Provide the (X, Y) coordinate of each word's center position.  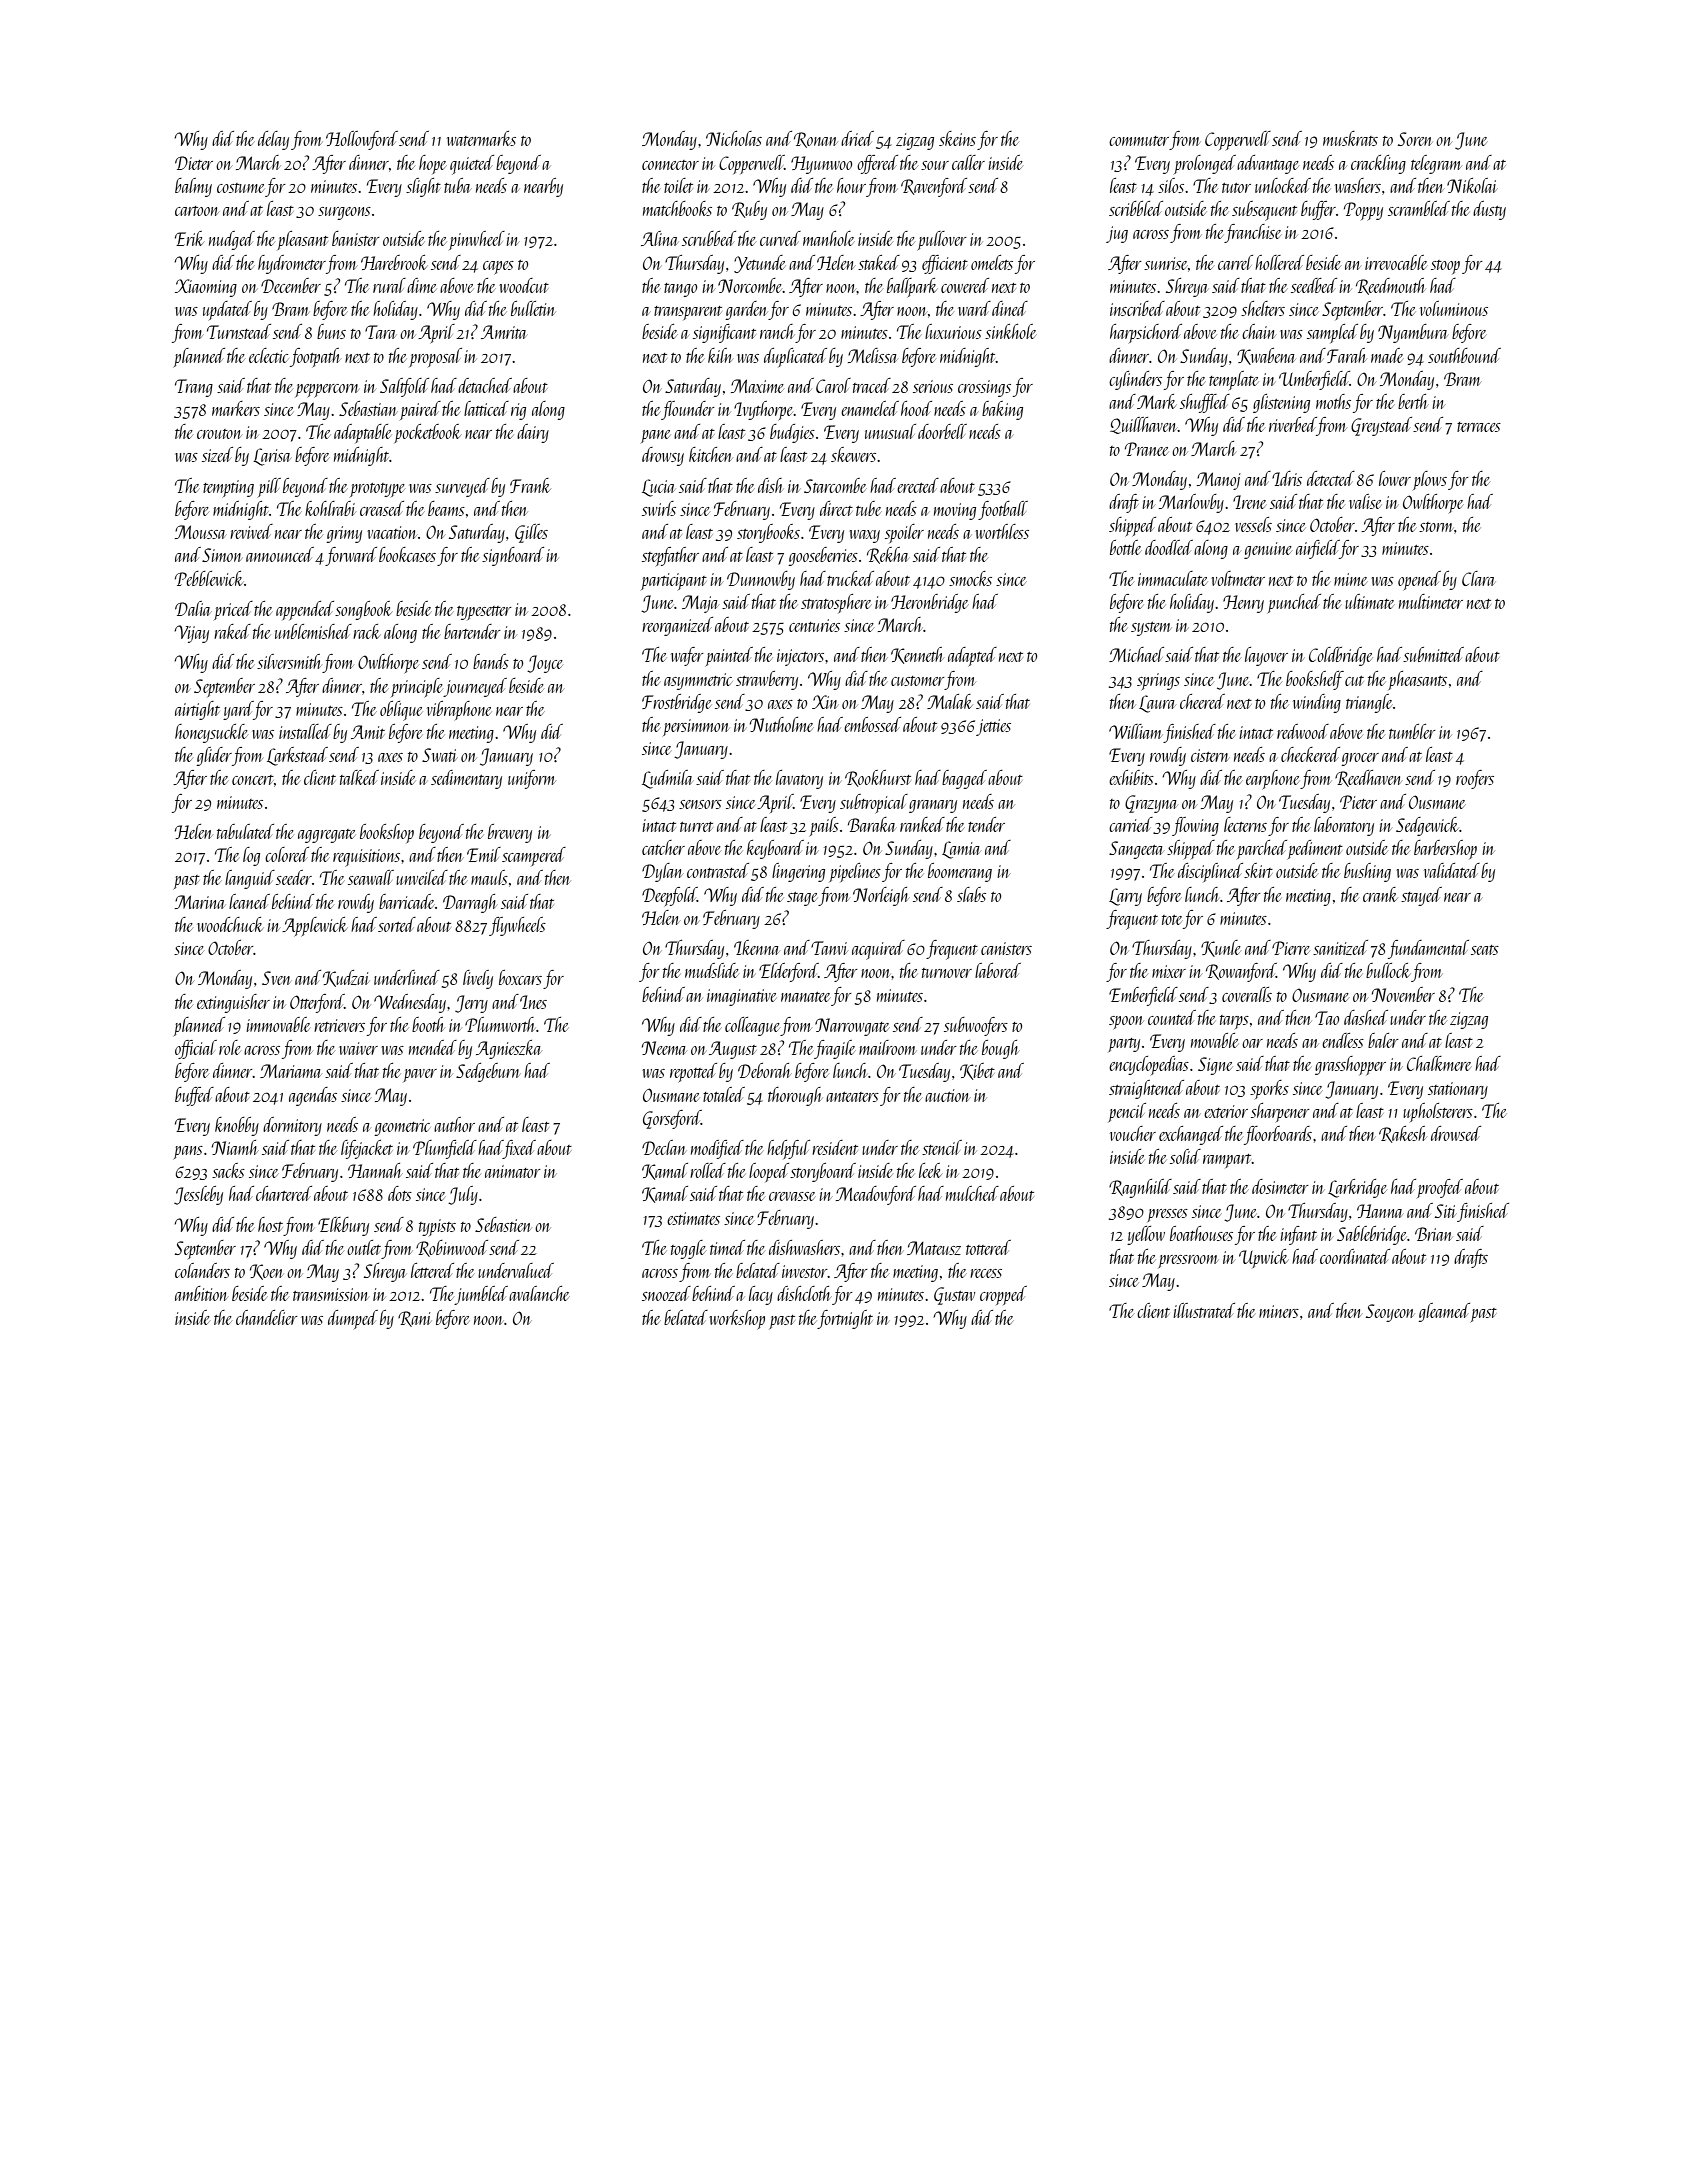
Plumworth (500, 1024)
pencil (1127, 1112)
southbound (1464, 355)
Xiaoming (206, 288)
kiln (720, 355)
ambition (201, 1293)
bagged (964, 779)
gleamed (1444, 1312)
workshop (737, 1319)
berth (1413, 401)
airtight (197, 710)
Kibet (977, 1071)
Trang (194, 388)
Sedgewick (1427, 826)
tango (680, 290)
